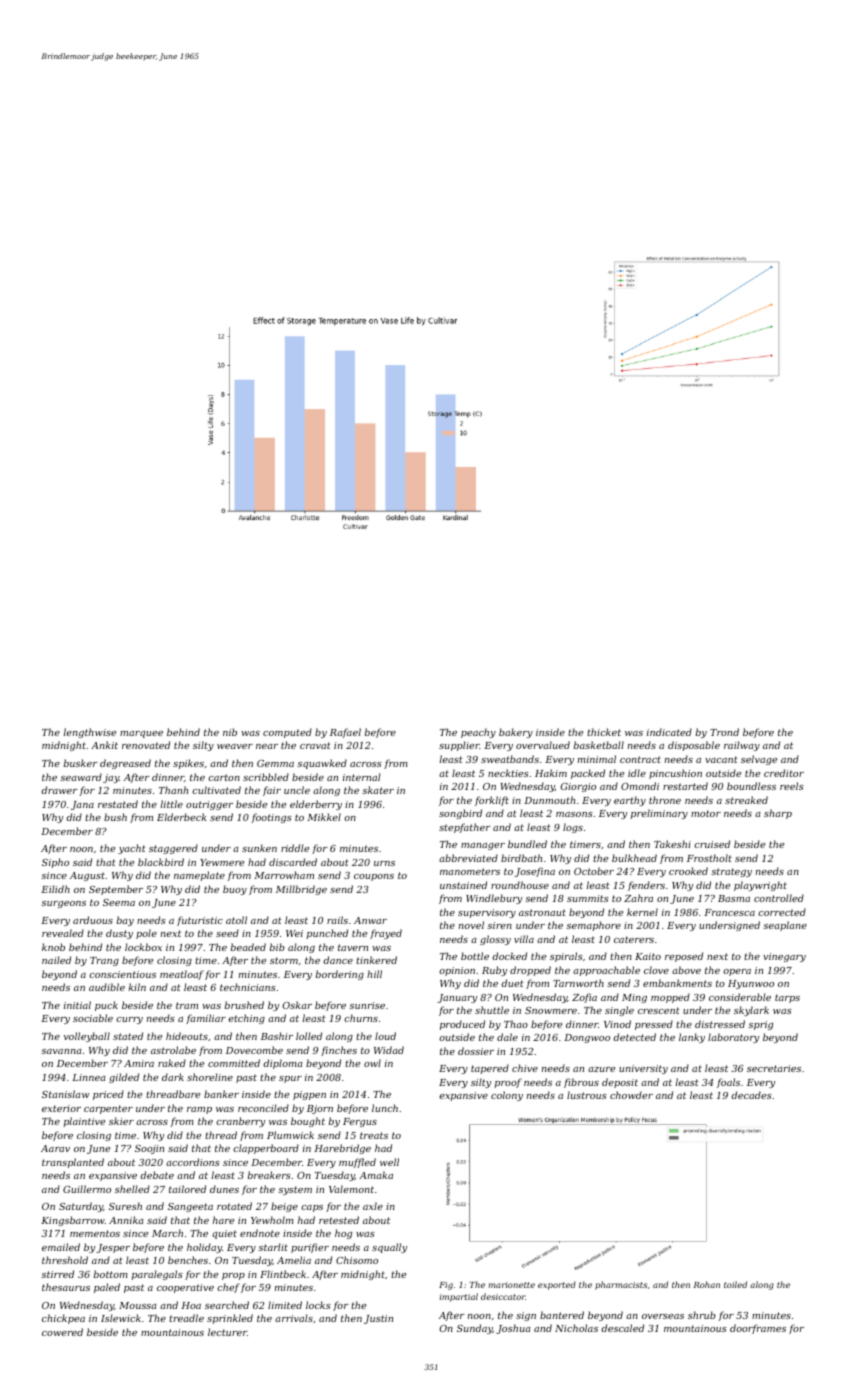 The image size is (849, 1400). Describe the element at coordinates (284, 875) in the screenshot. I see `Marrowham` at that location.
